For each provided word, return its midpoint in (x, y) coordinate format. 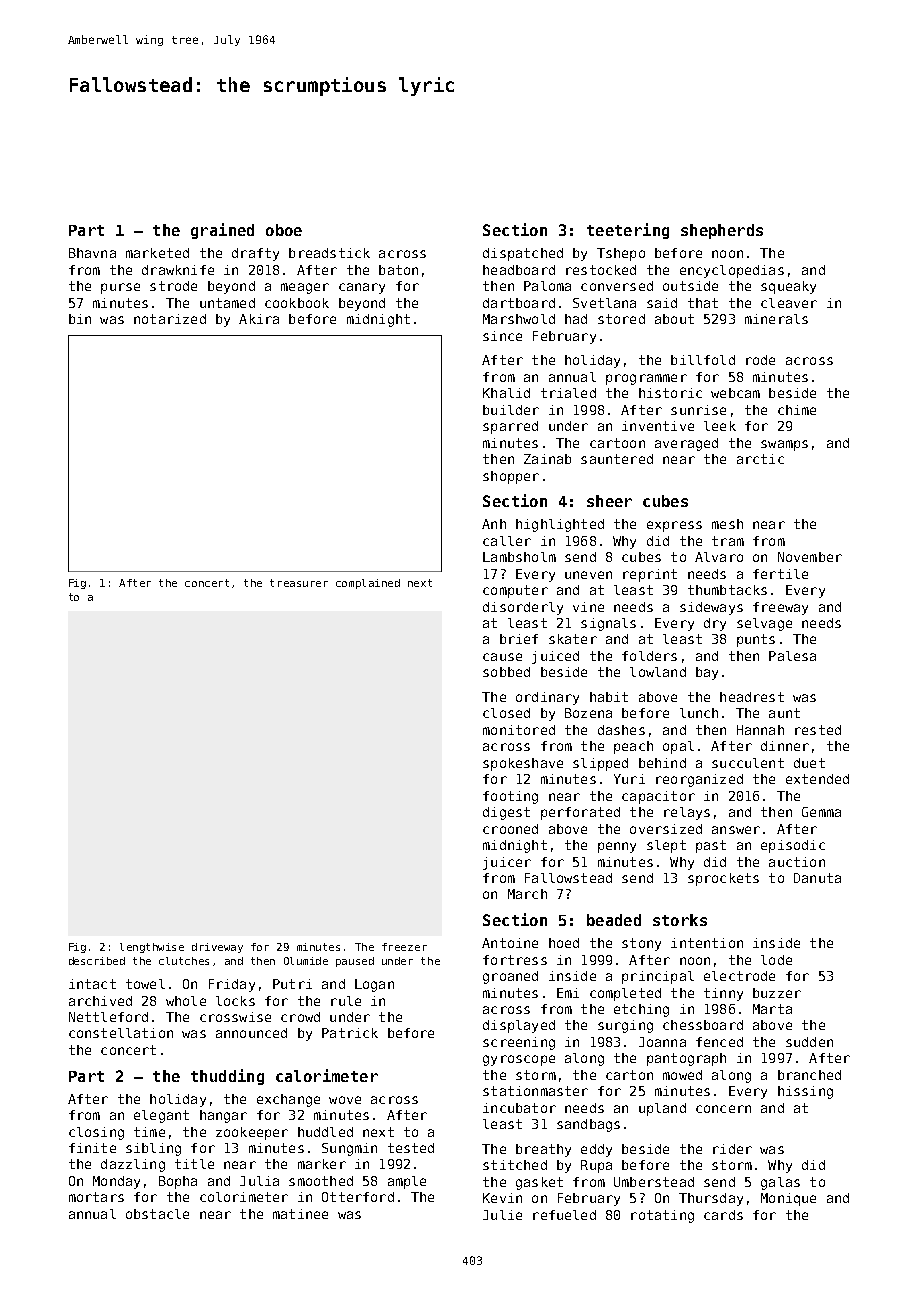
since (502, 336)
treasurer (299, 583)
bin (80, 319)
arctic (760, 459)
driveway (217, 948)
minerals (776, 319)
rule (346, 1001)
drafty (255, 254)
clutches (184, 961)
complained (368, 584)
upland (662, 1109)
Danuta (817, 878)
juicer (507, 863)
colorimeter (244, 1197)
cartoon (617, 443)
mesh (727, 524)
